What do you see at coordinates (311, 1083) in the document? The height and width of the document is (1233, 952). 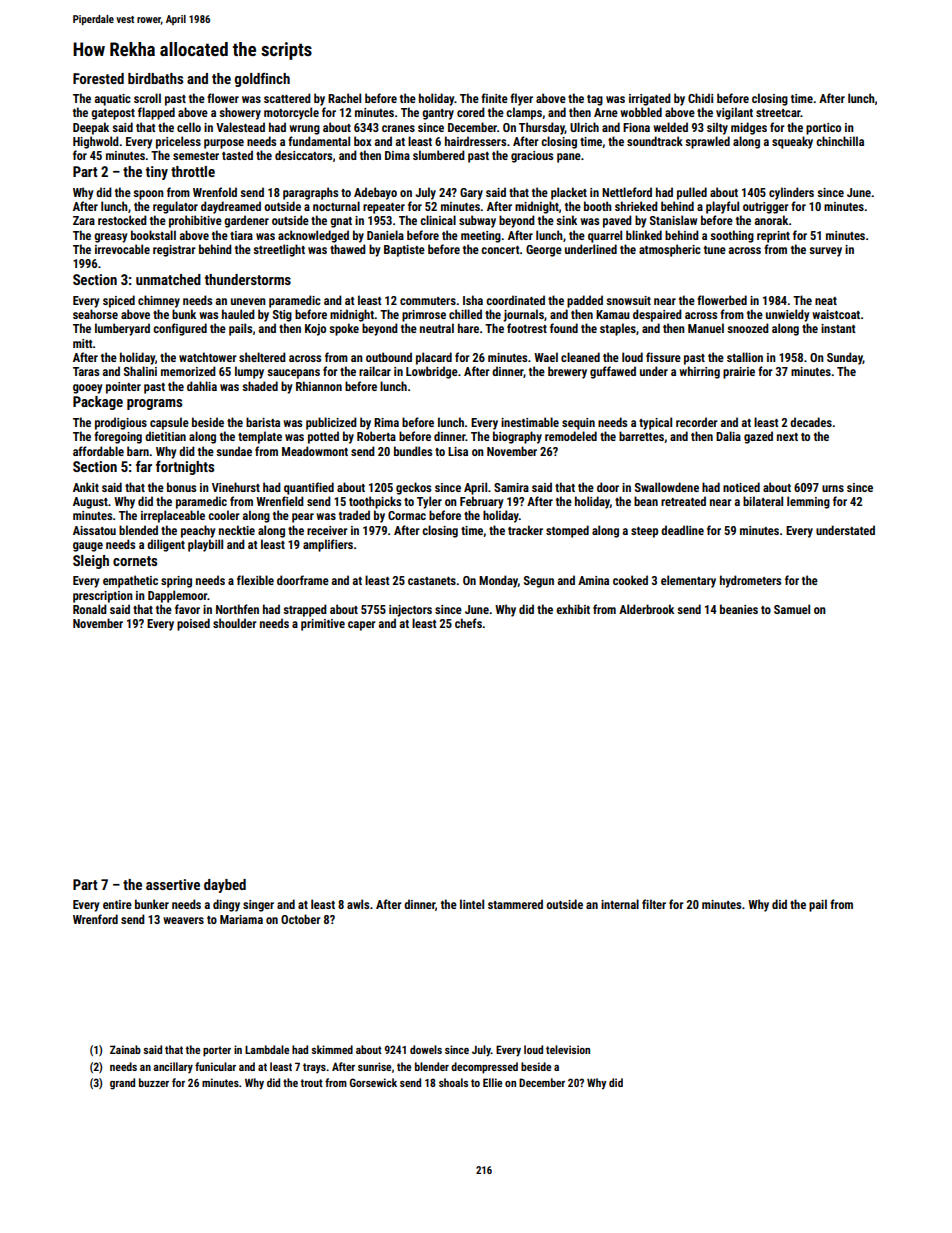 I see `trout` at bounding box center [311, 1083].
